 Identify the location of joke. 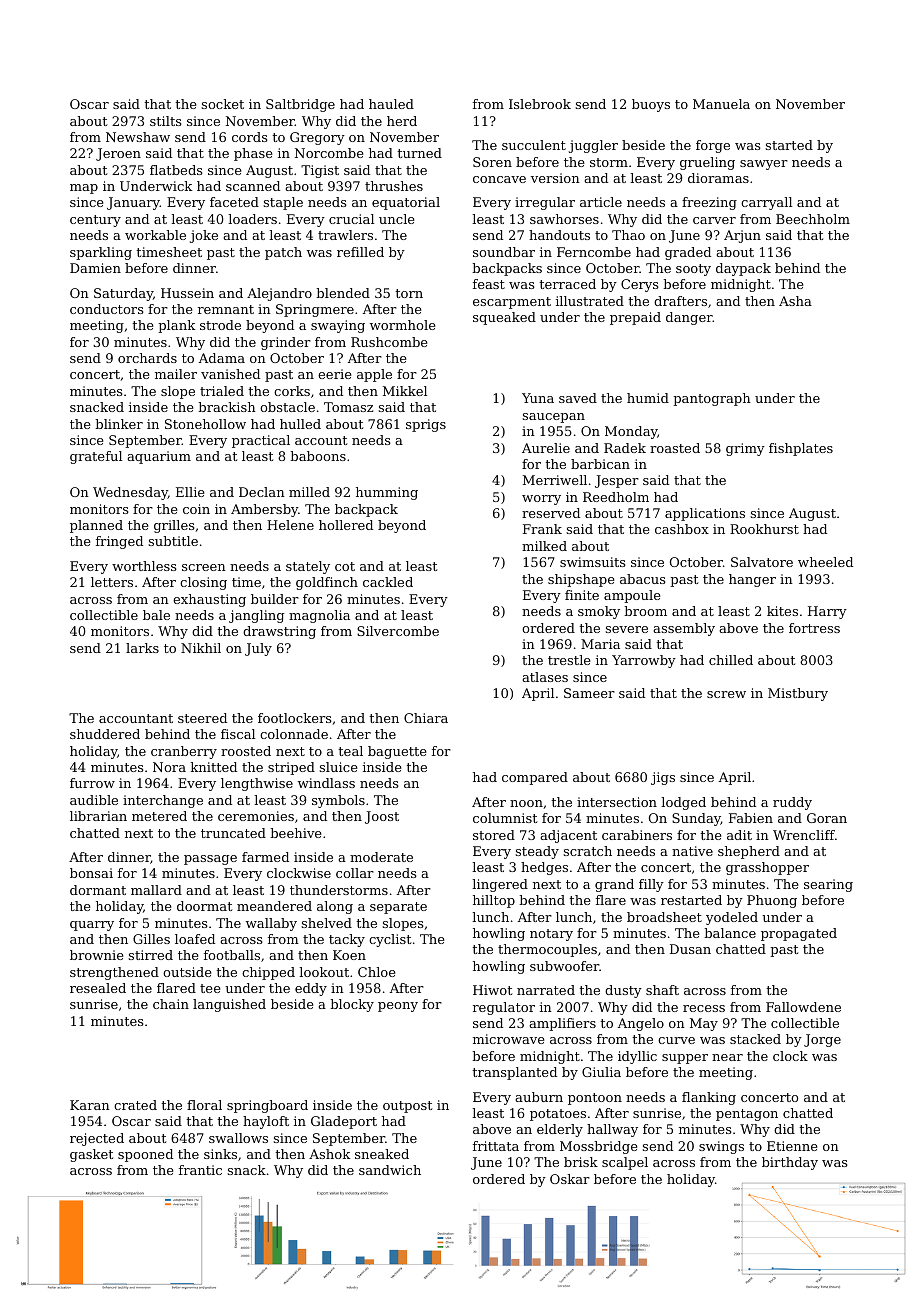
(204, 236).
